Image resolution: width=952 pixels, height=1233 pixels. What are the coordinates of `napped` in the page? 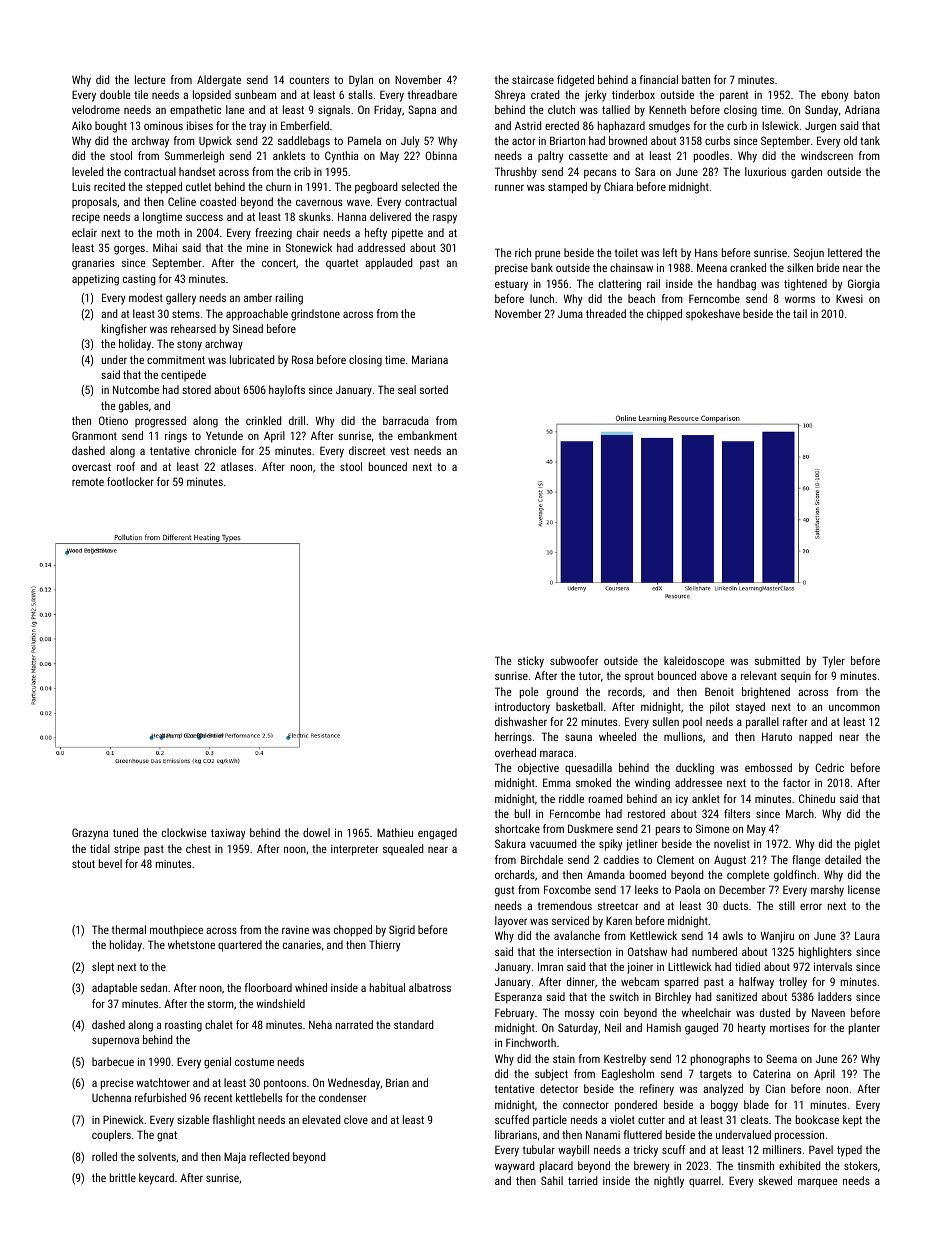 It's located at (815, 738).
